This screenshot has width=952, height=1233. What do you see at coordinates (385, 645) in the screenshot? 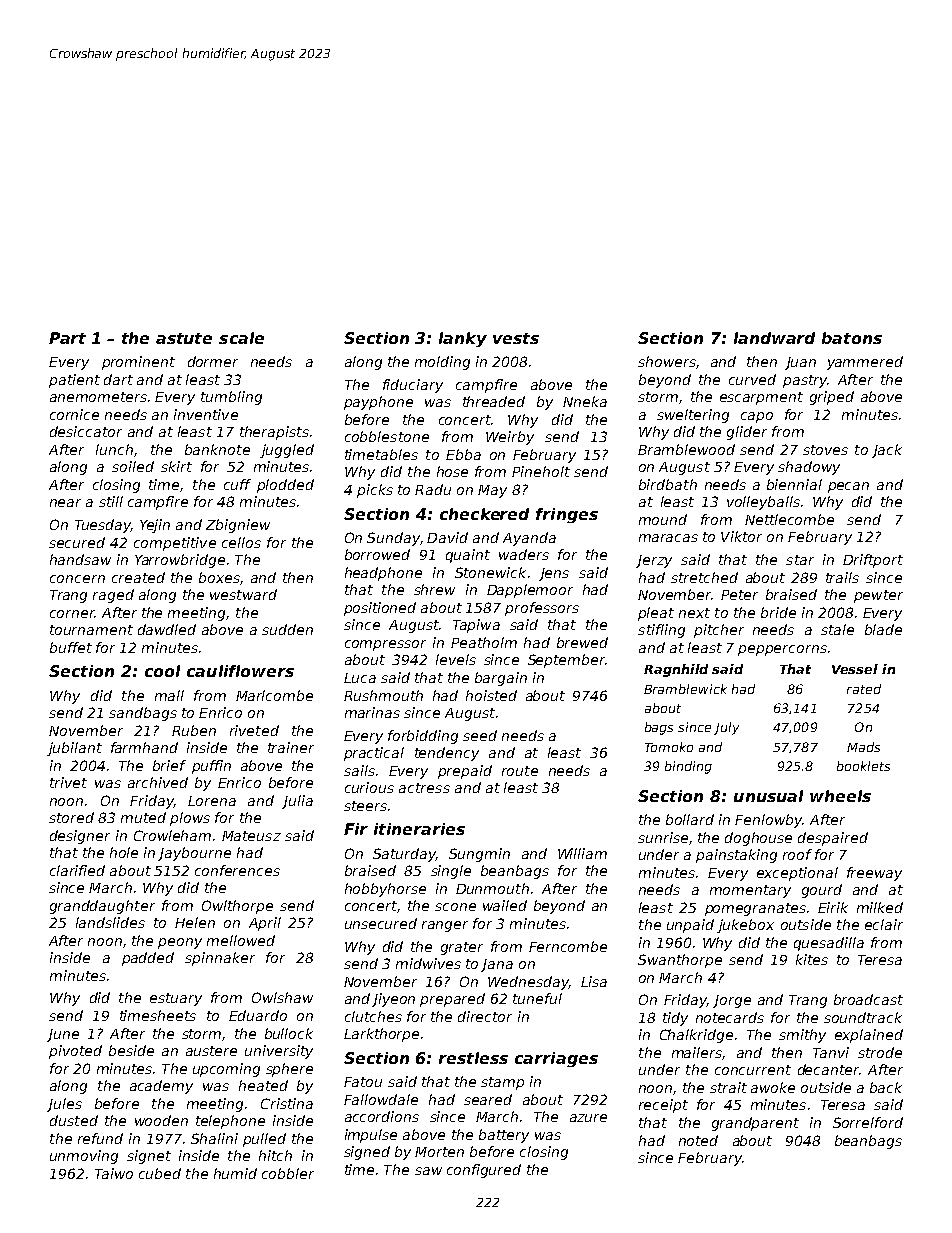
I see `compressor` at bounding box center [385, 645].
